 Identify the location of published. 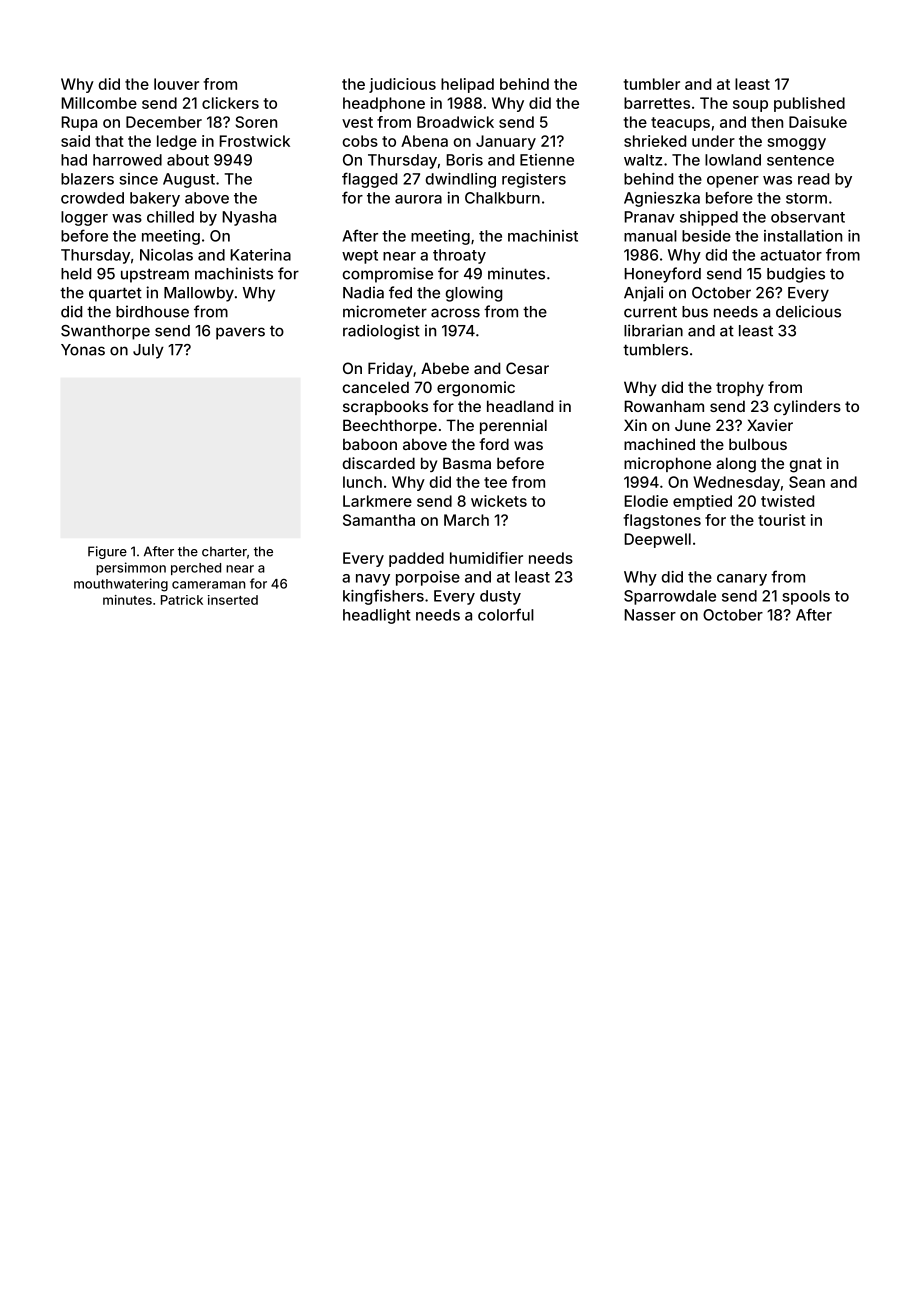
(809, 104).
